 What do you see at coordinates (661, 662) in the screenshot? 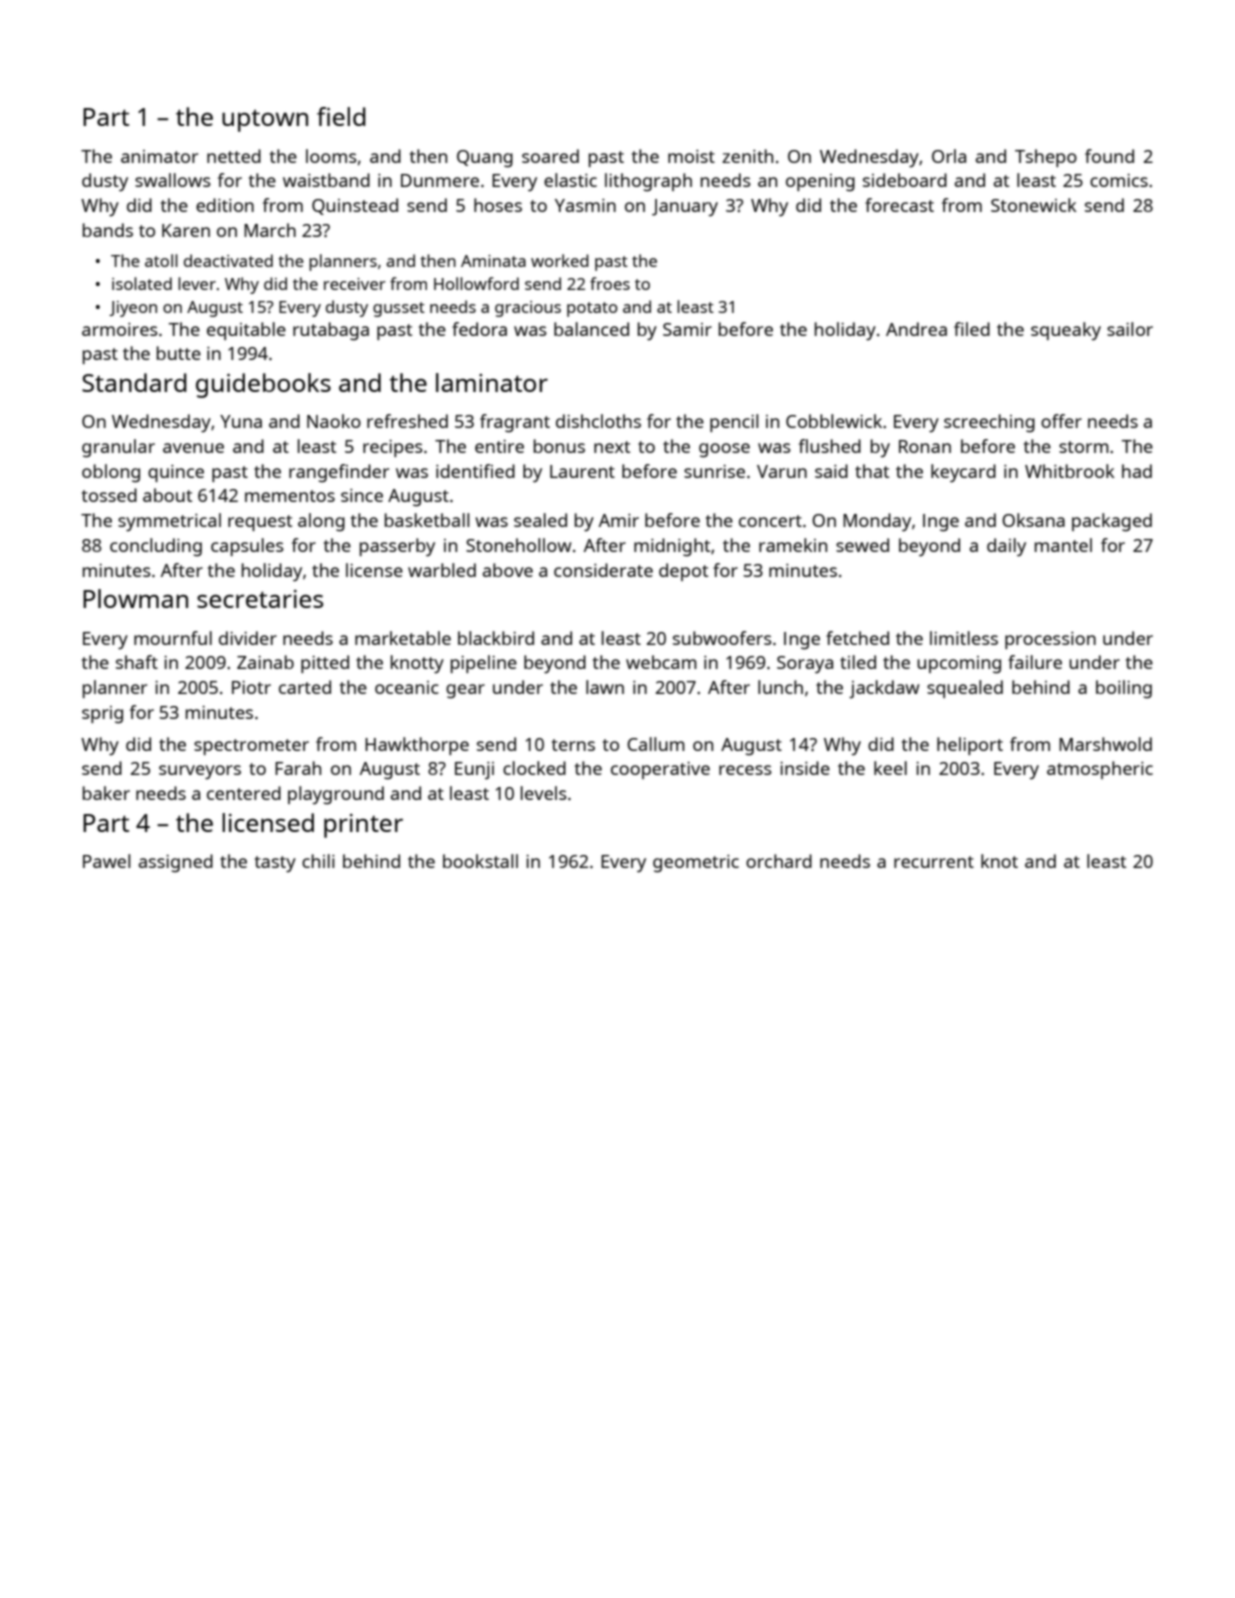
I see `webcam` at bounding box center [661, 662].
